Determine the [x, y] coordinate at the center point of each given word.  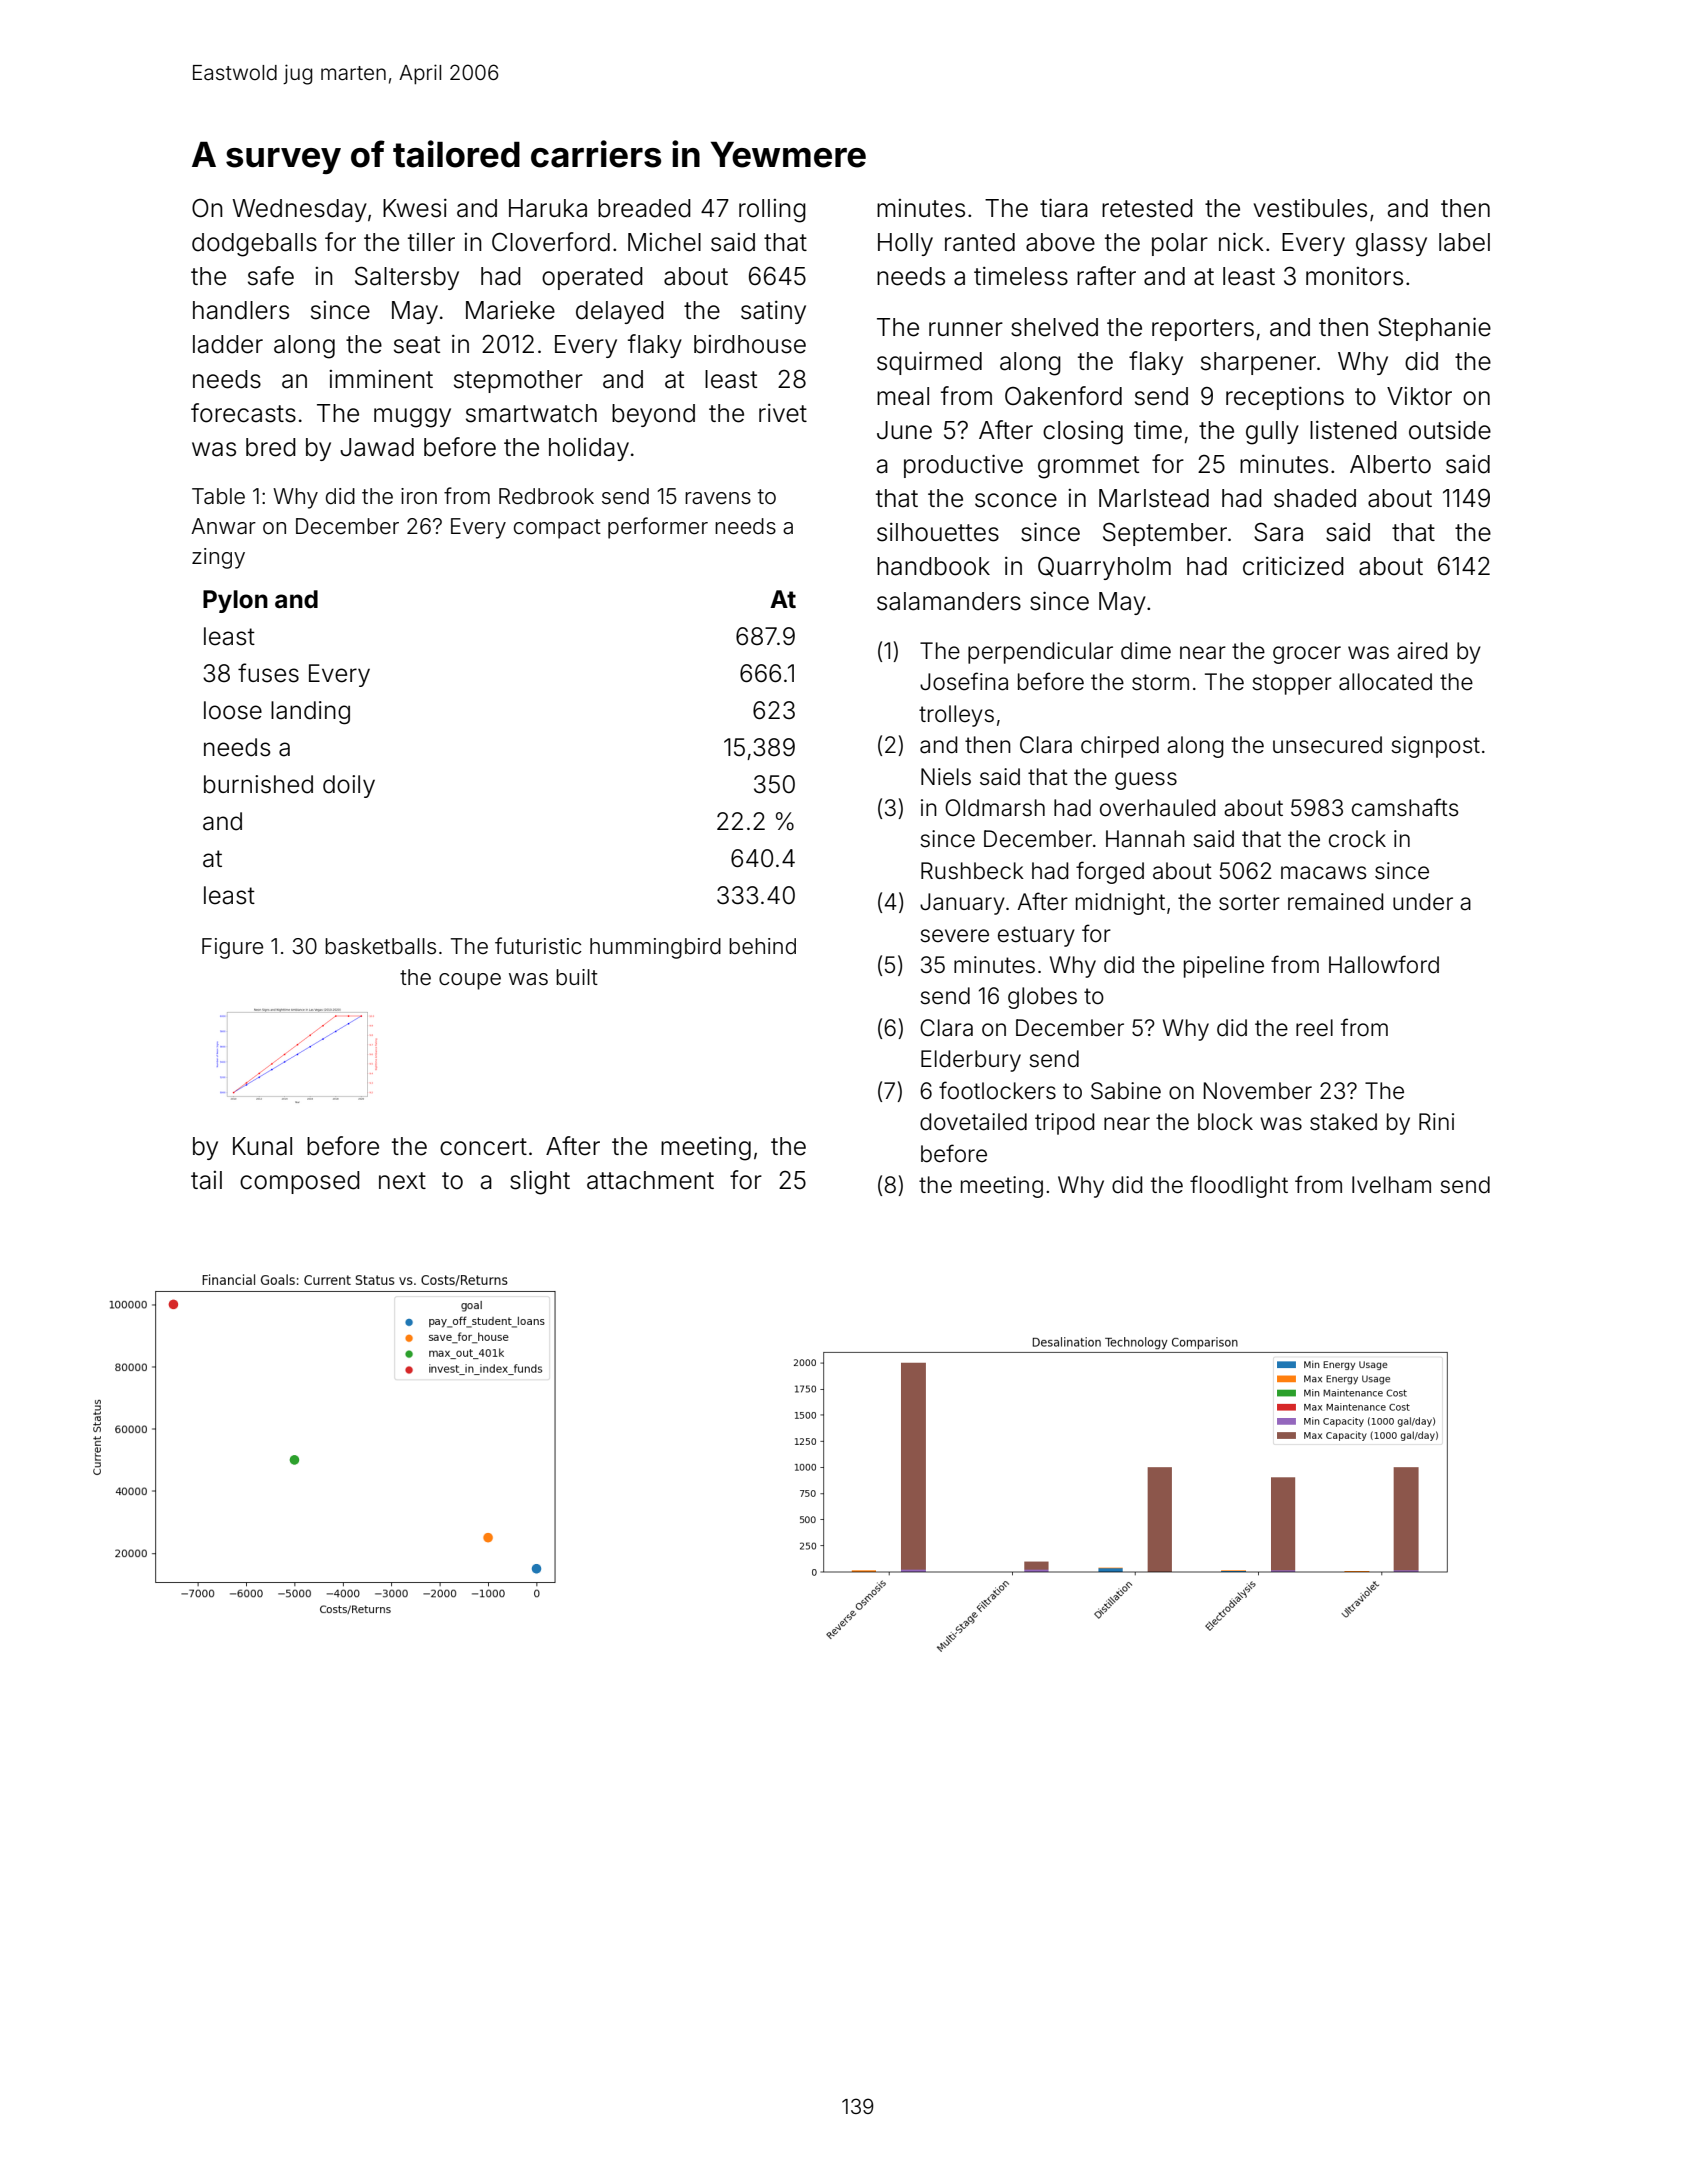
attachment [650, 1180]
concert [483, 1147]
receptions [1285, 398]
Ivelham [1391, 1185]
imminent [381, 379]
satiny [773, 312]
